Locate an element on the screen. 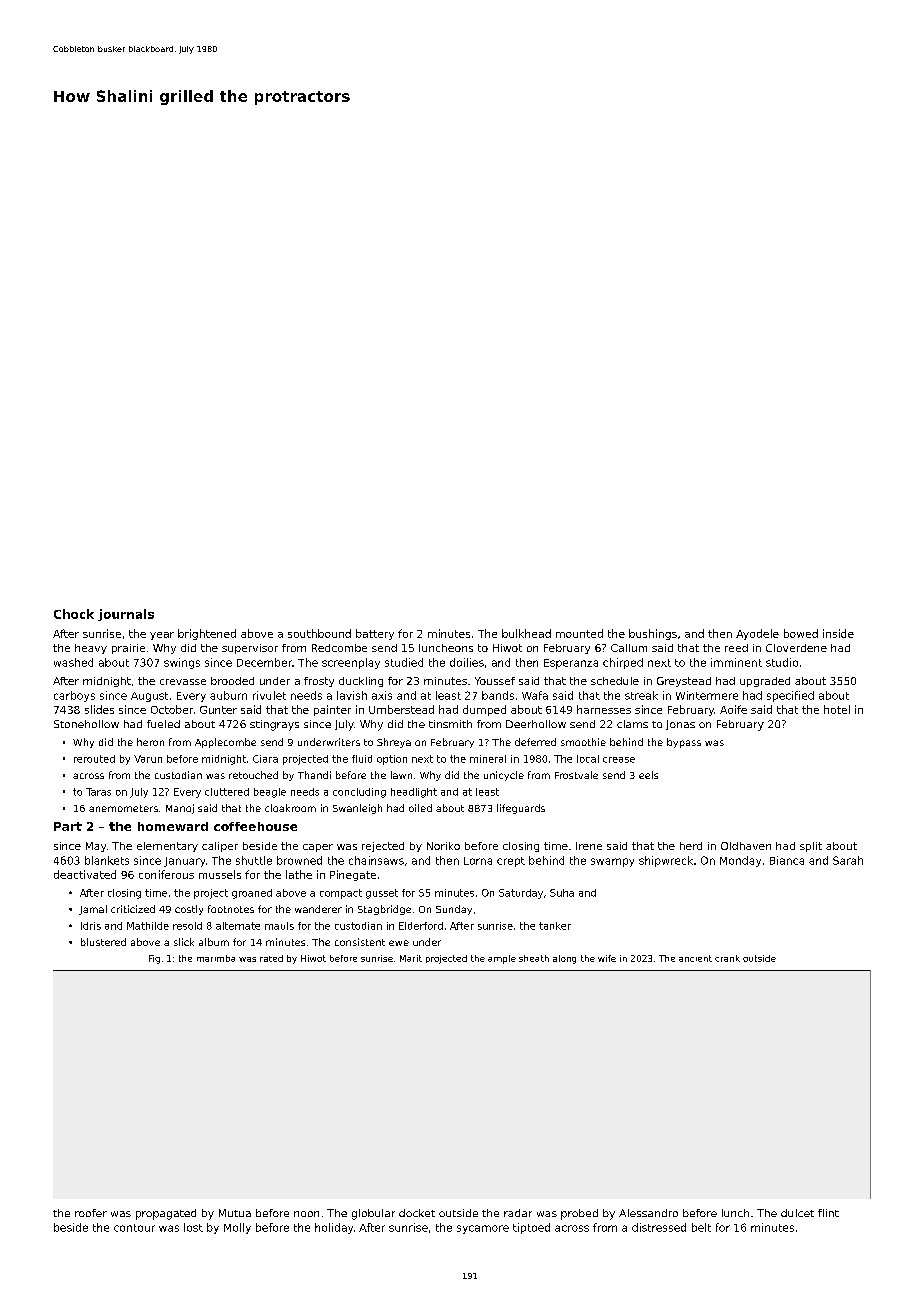 This screenshot has width=924, height=1308. Esperanza is located at coordinates (571, 664).
